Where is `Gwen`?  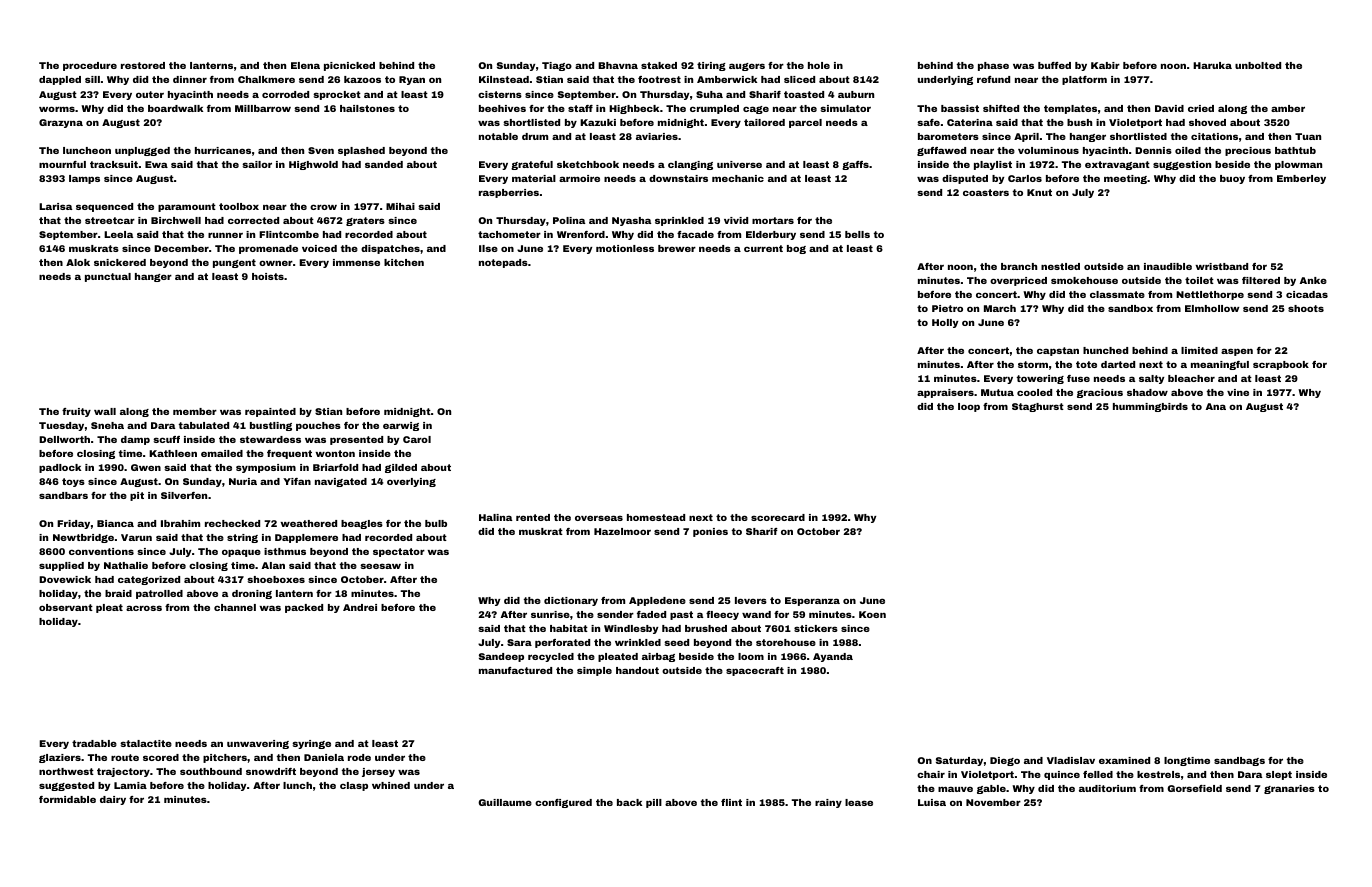
Gwen is located at coordinates (146, 467).
